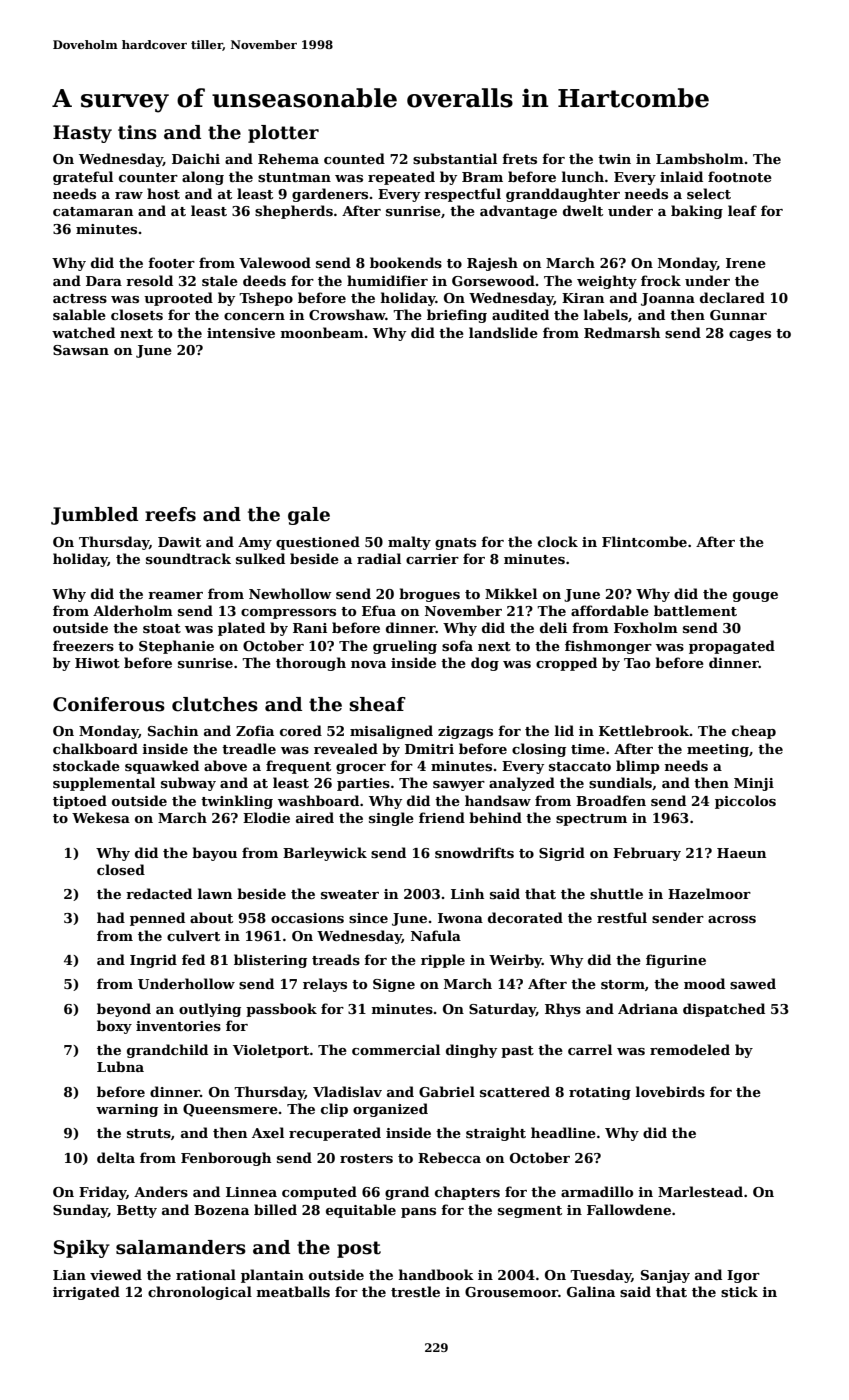 This page has width=849, height=1400. Describe the element at coordinates (700, 158) in the page. I see `Lambsholm` at that location.
